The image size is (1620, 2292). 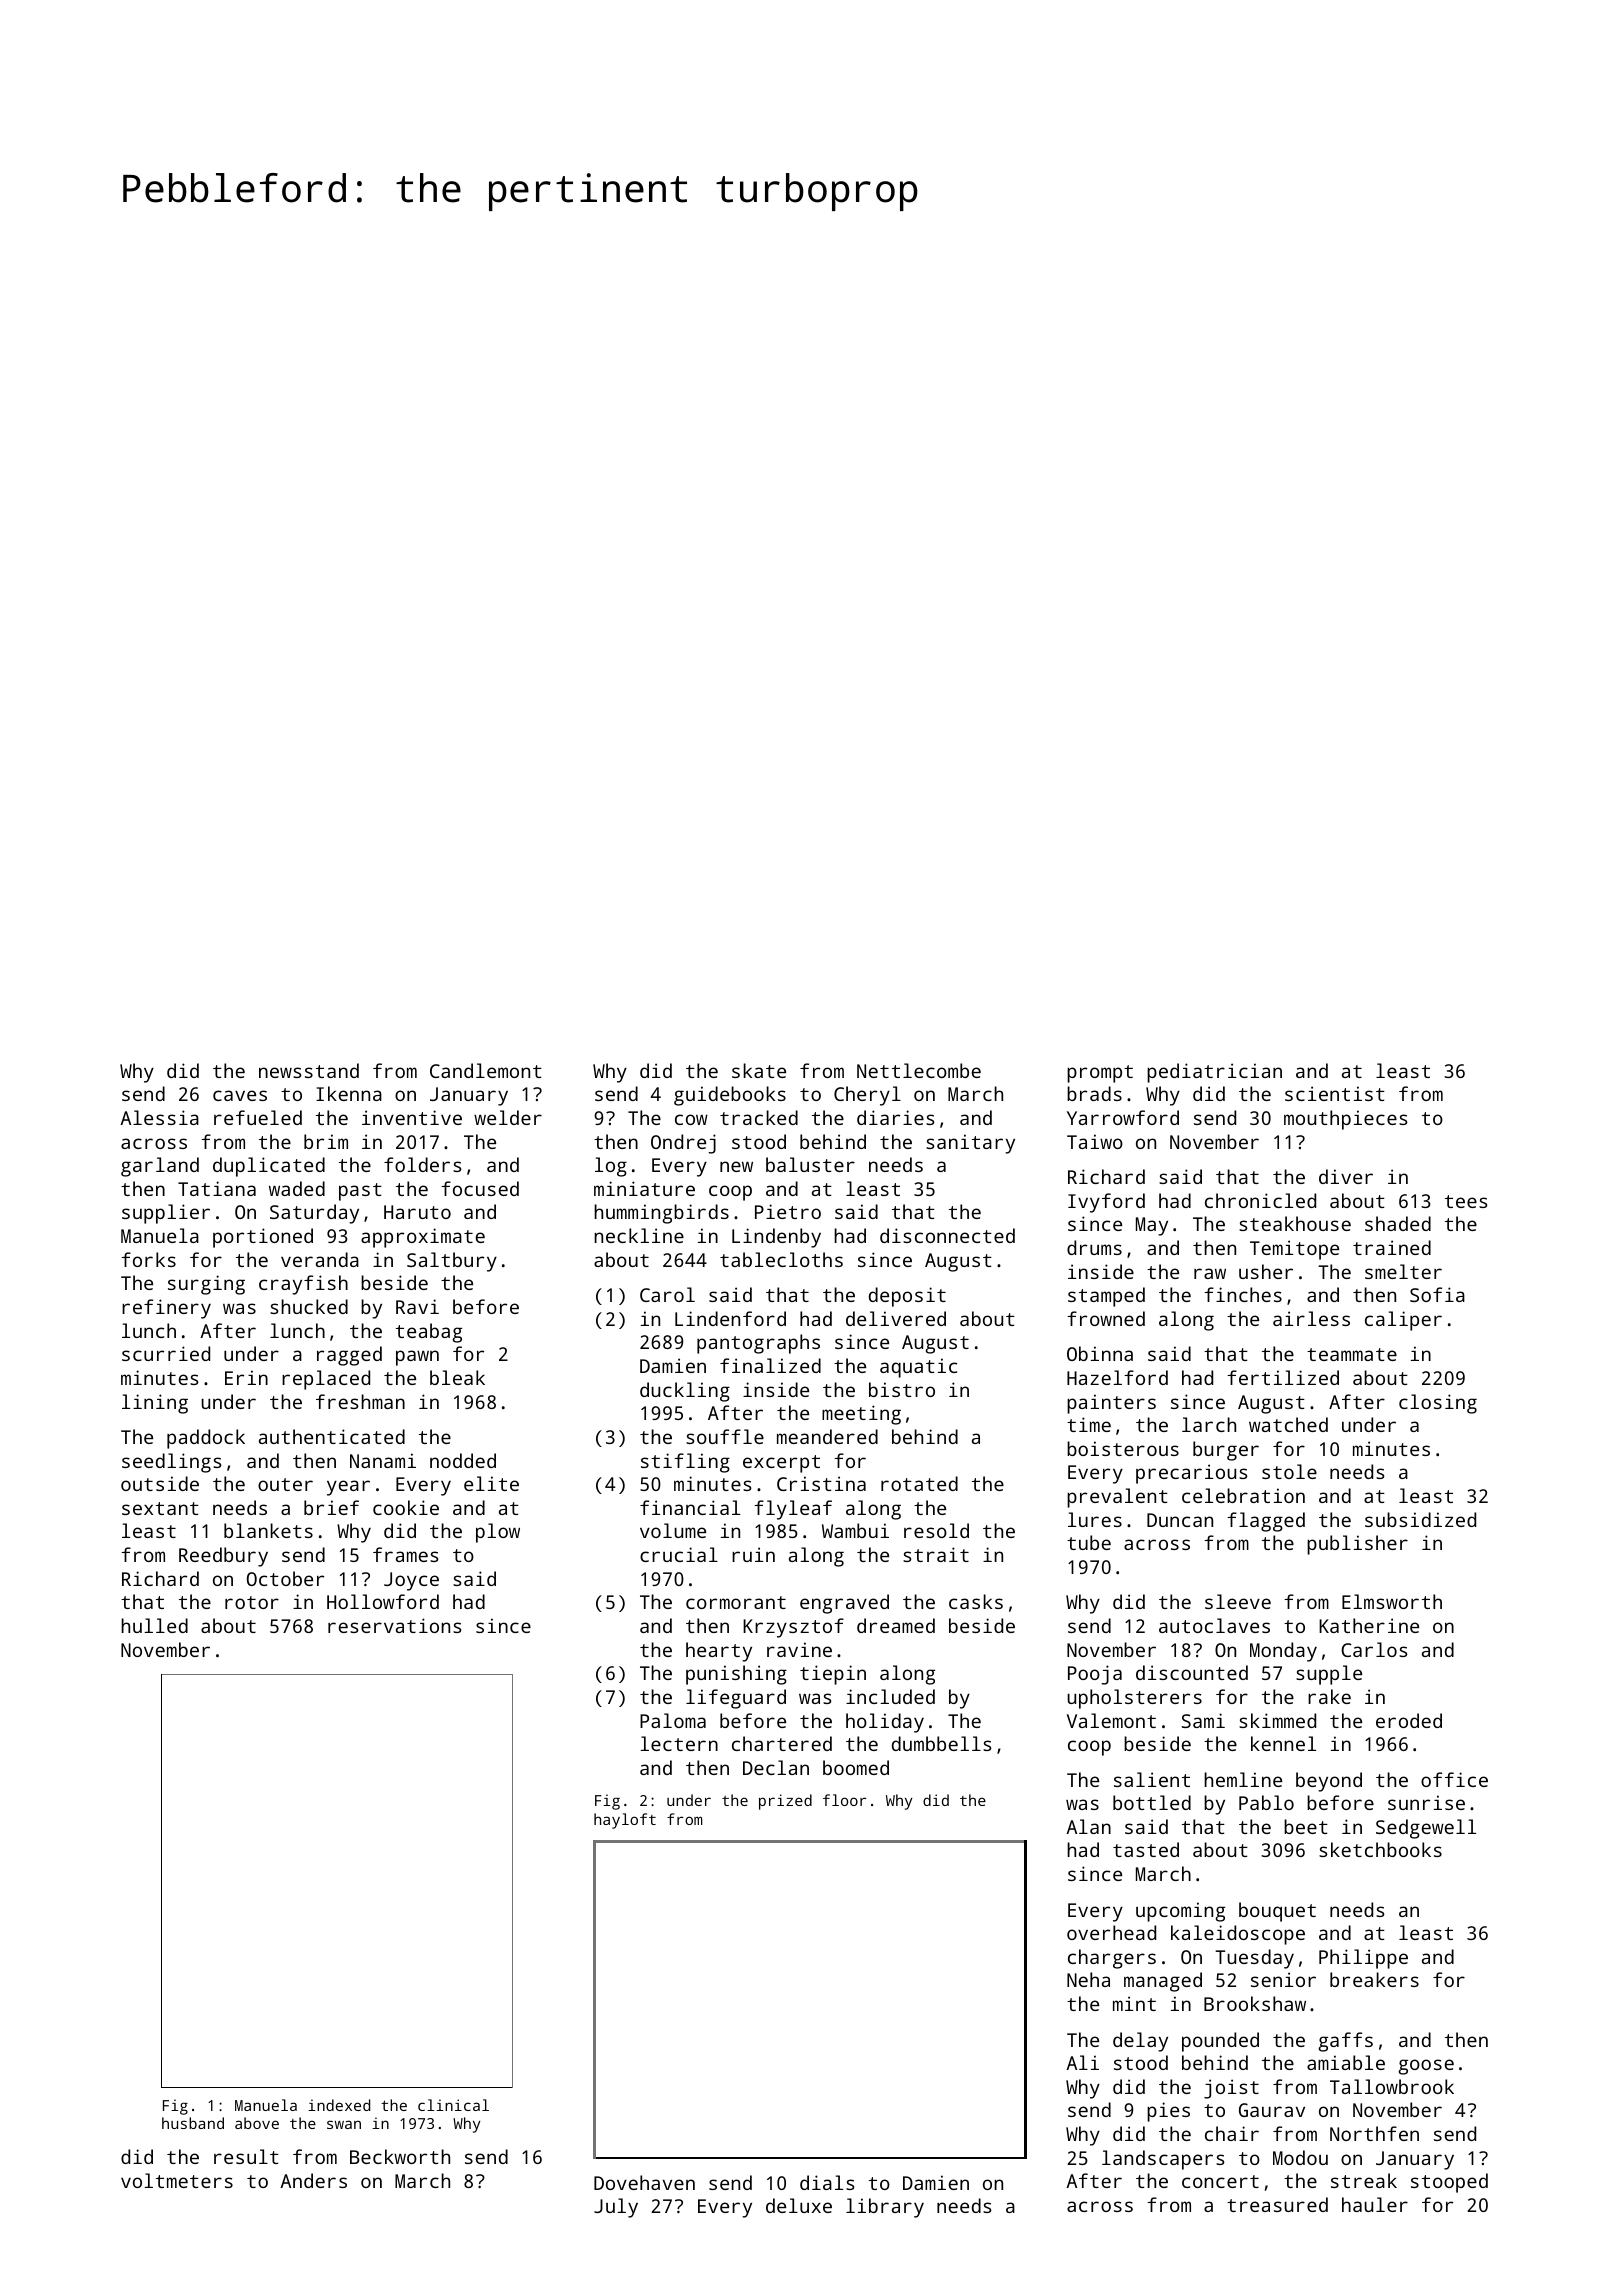 I want to click on chargers, so click(x=1112, y=1959).
